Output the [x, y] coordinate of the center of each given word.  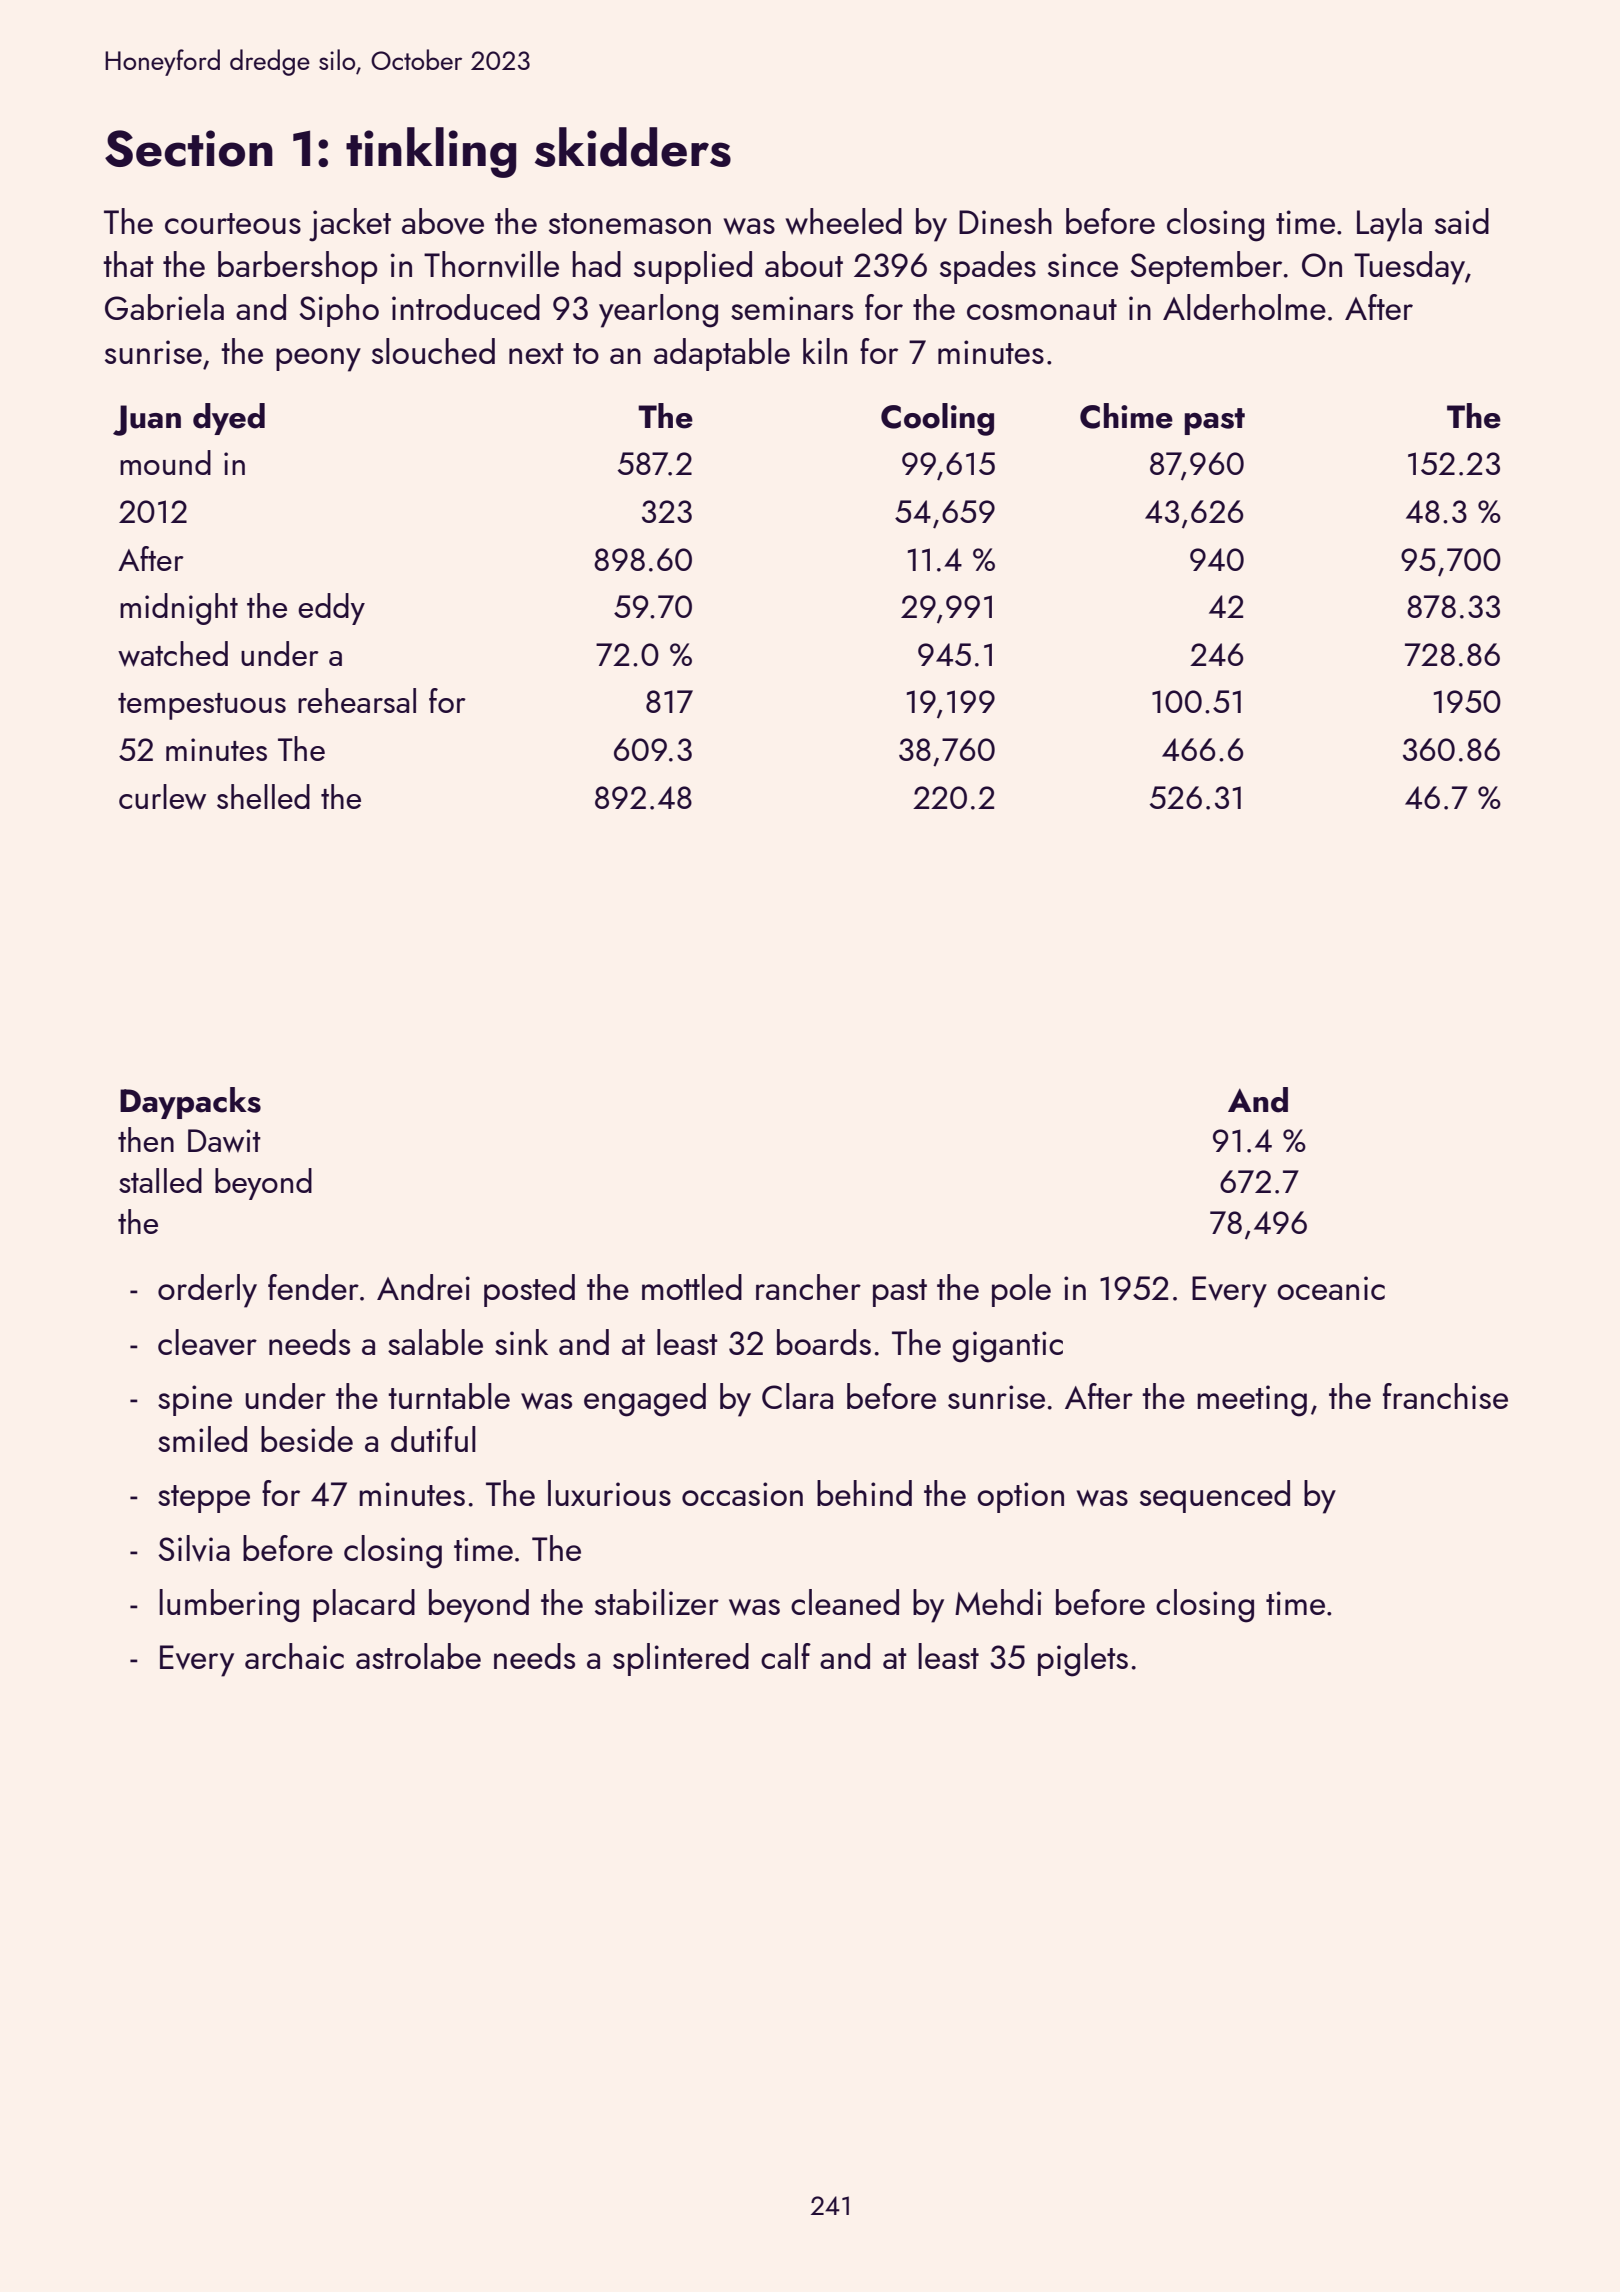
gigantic [1007, 1347]
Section [189, 148]
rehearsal [357, 700]
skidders [633, 147]
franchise [1445, 1396]
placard [364, 1605]
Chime [1126, 416]
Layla [1389, 225]
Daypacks [190, 1103]
